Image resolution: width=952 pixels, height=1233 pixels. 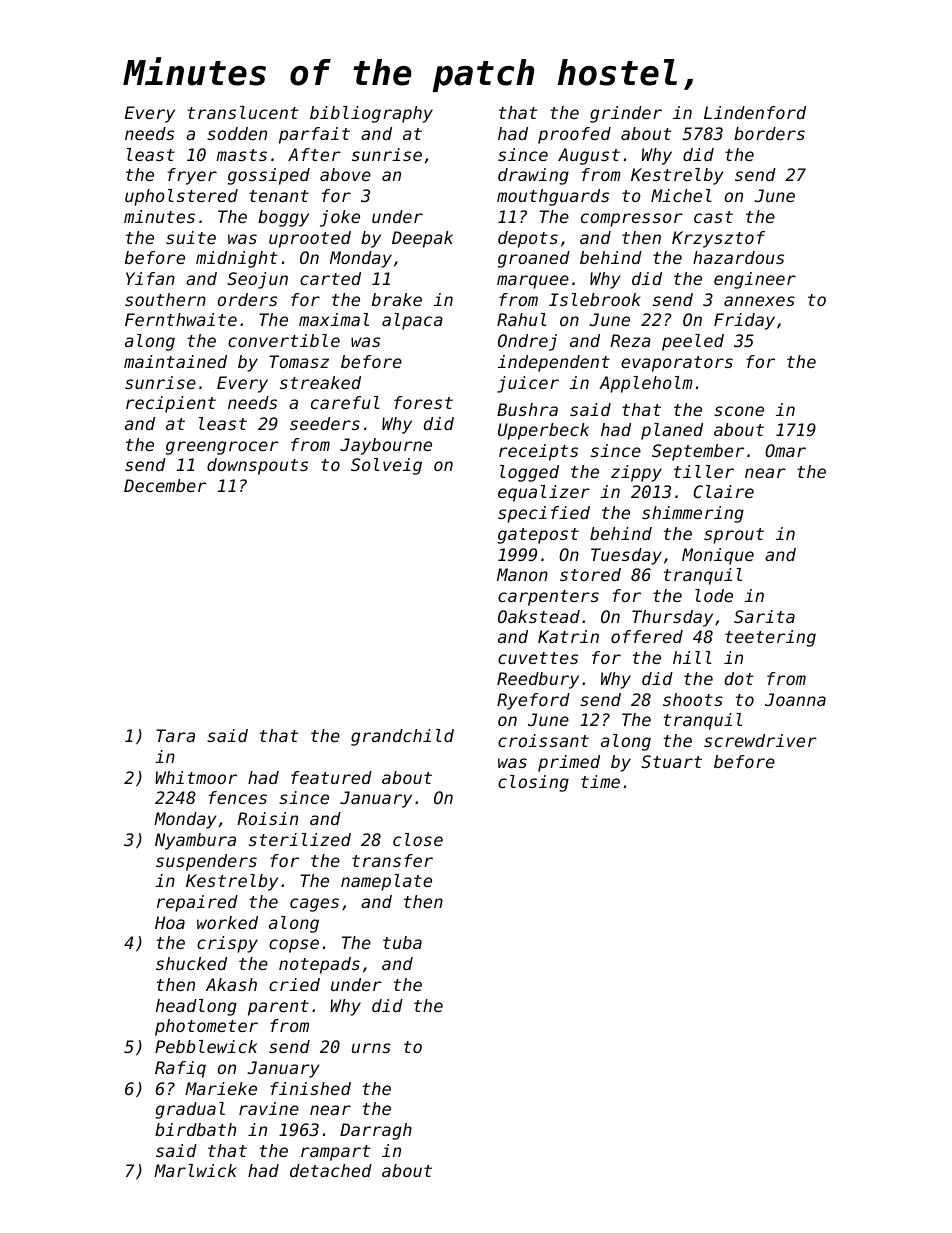 What do you see at coordinates (528, 384) in the screenshot?
I see `juicer` at bounding box center [528, 384].
